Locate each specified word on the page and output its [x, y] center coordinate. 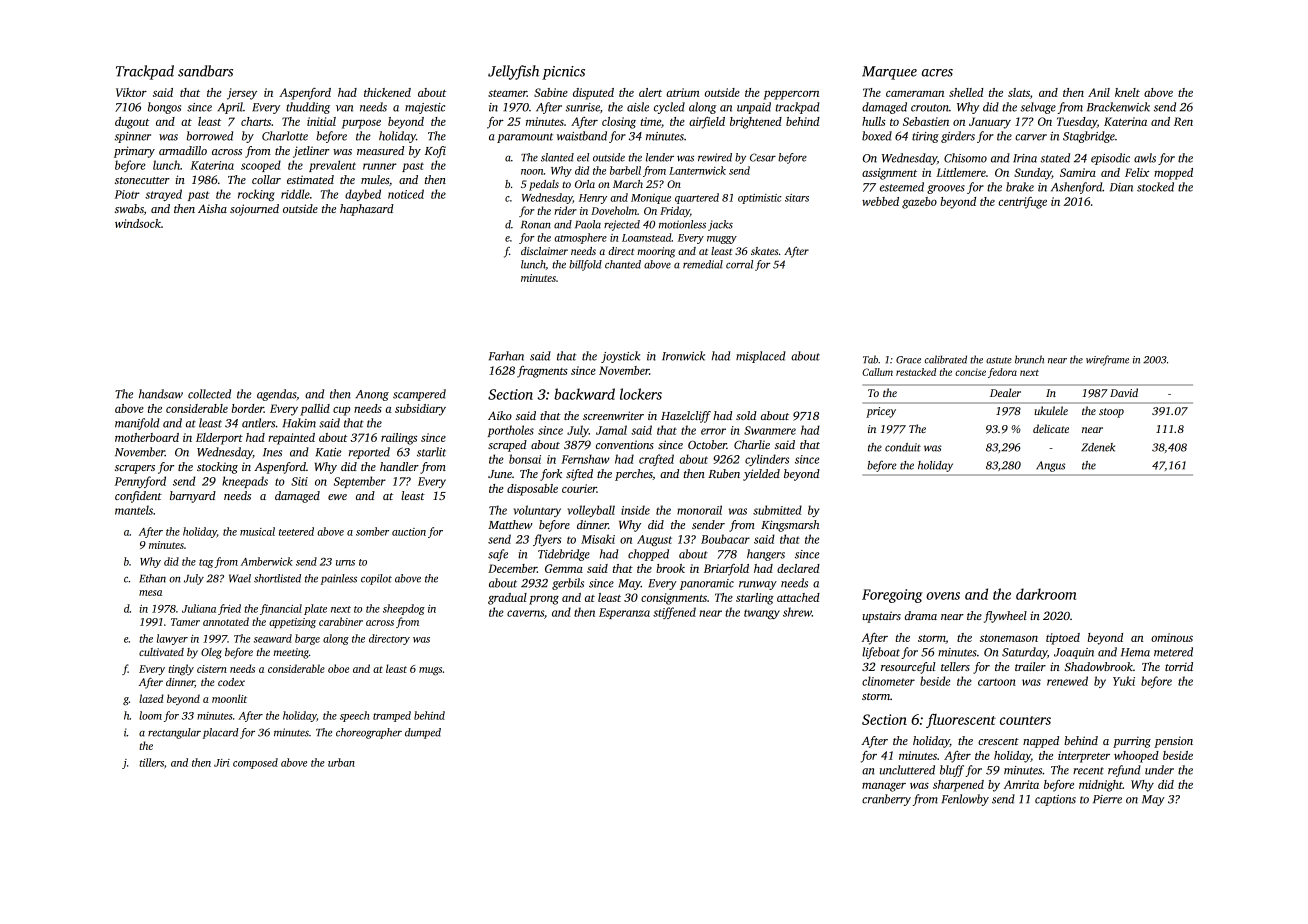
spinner [132, 137]
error [713, 431]
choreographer [369, 733]
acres [937, 73]
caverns [525, 613]
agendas [276, 395]
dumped [423, 733]
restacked [916, 372]
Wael [240, 578]
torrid [1179, 666]
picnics [563, 73]
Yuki [1124, 681]
